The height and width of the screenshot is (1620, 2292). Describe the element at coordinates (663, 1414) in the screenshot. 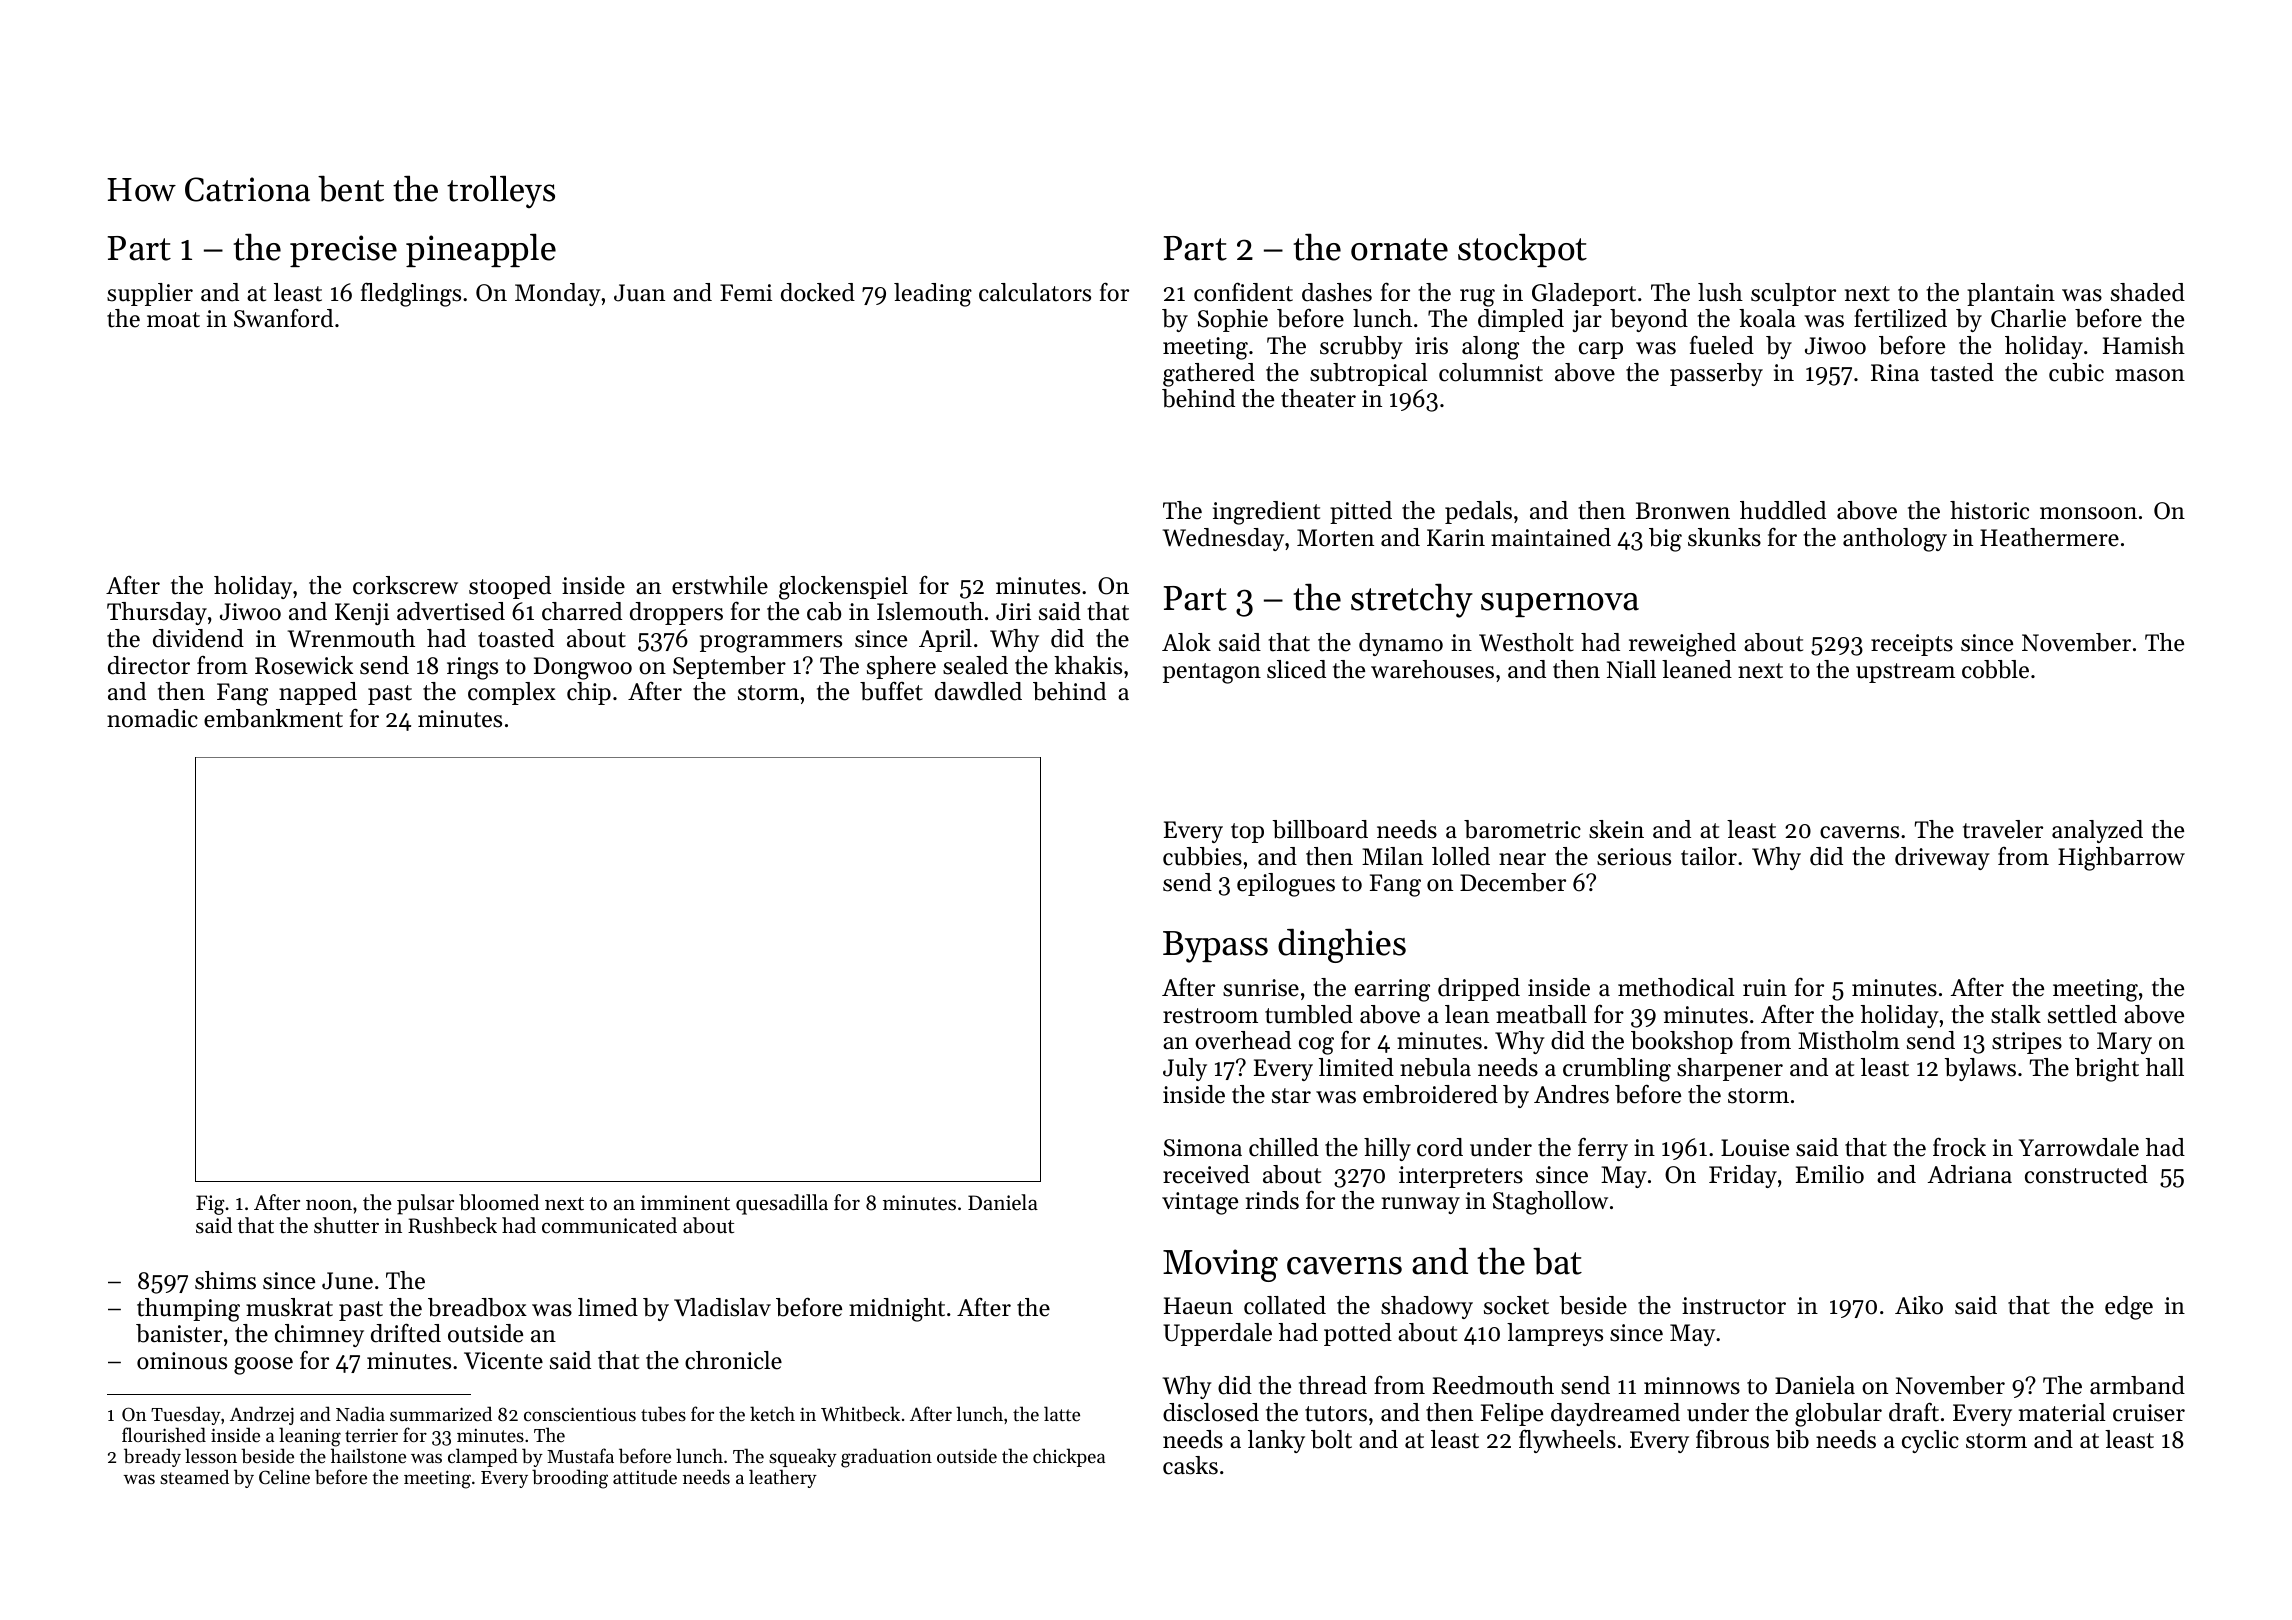

I see `tubes` at that location.
